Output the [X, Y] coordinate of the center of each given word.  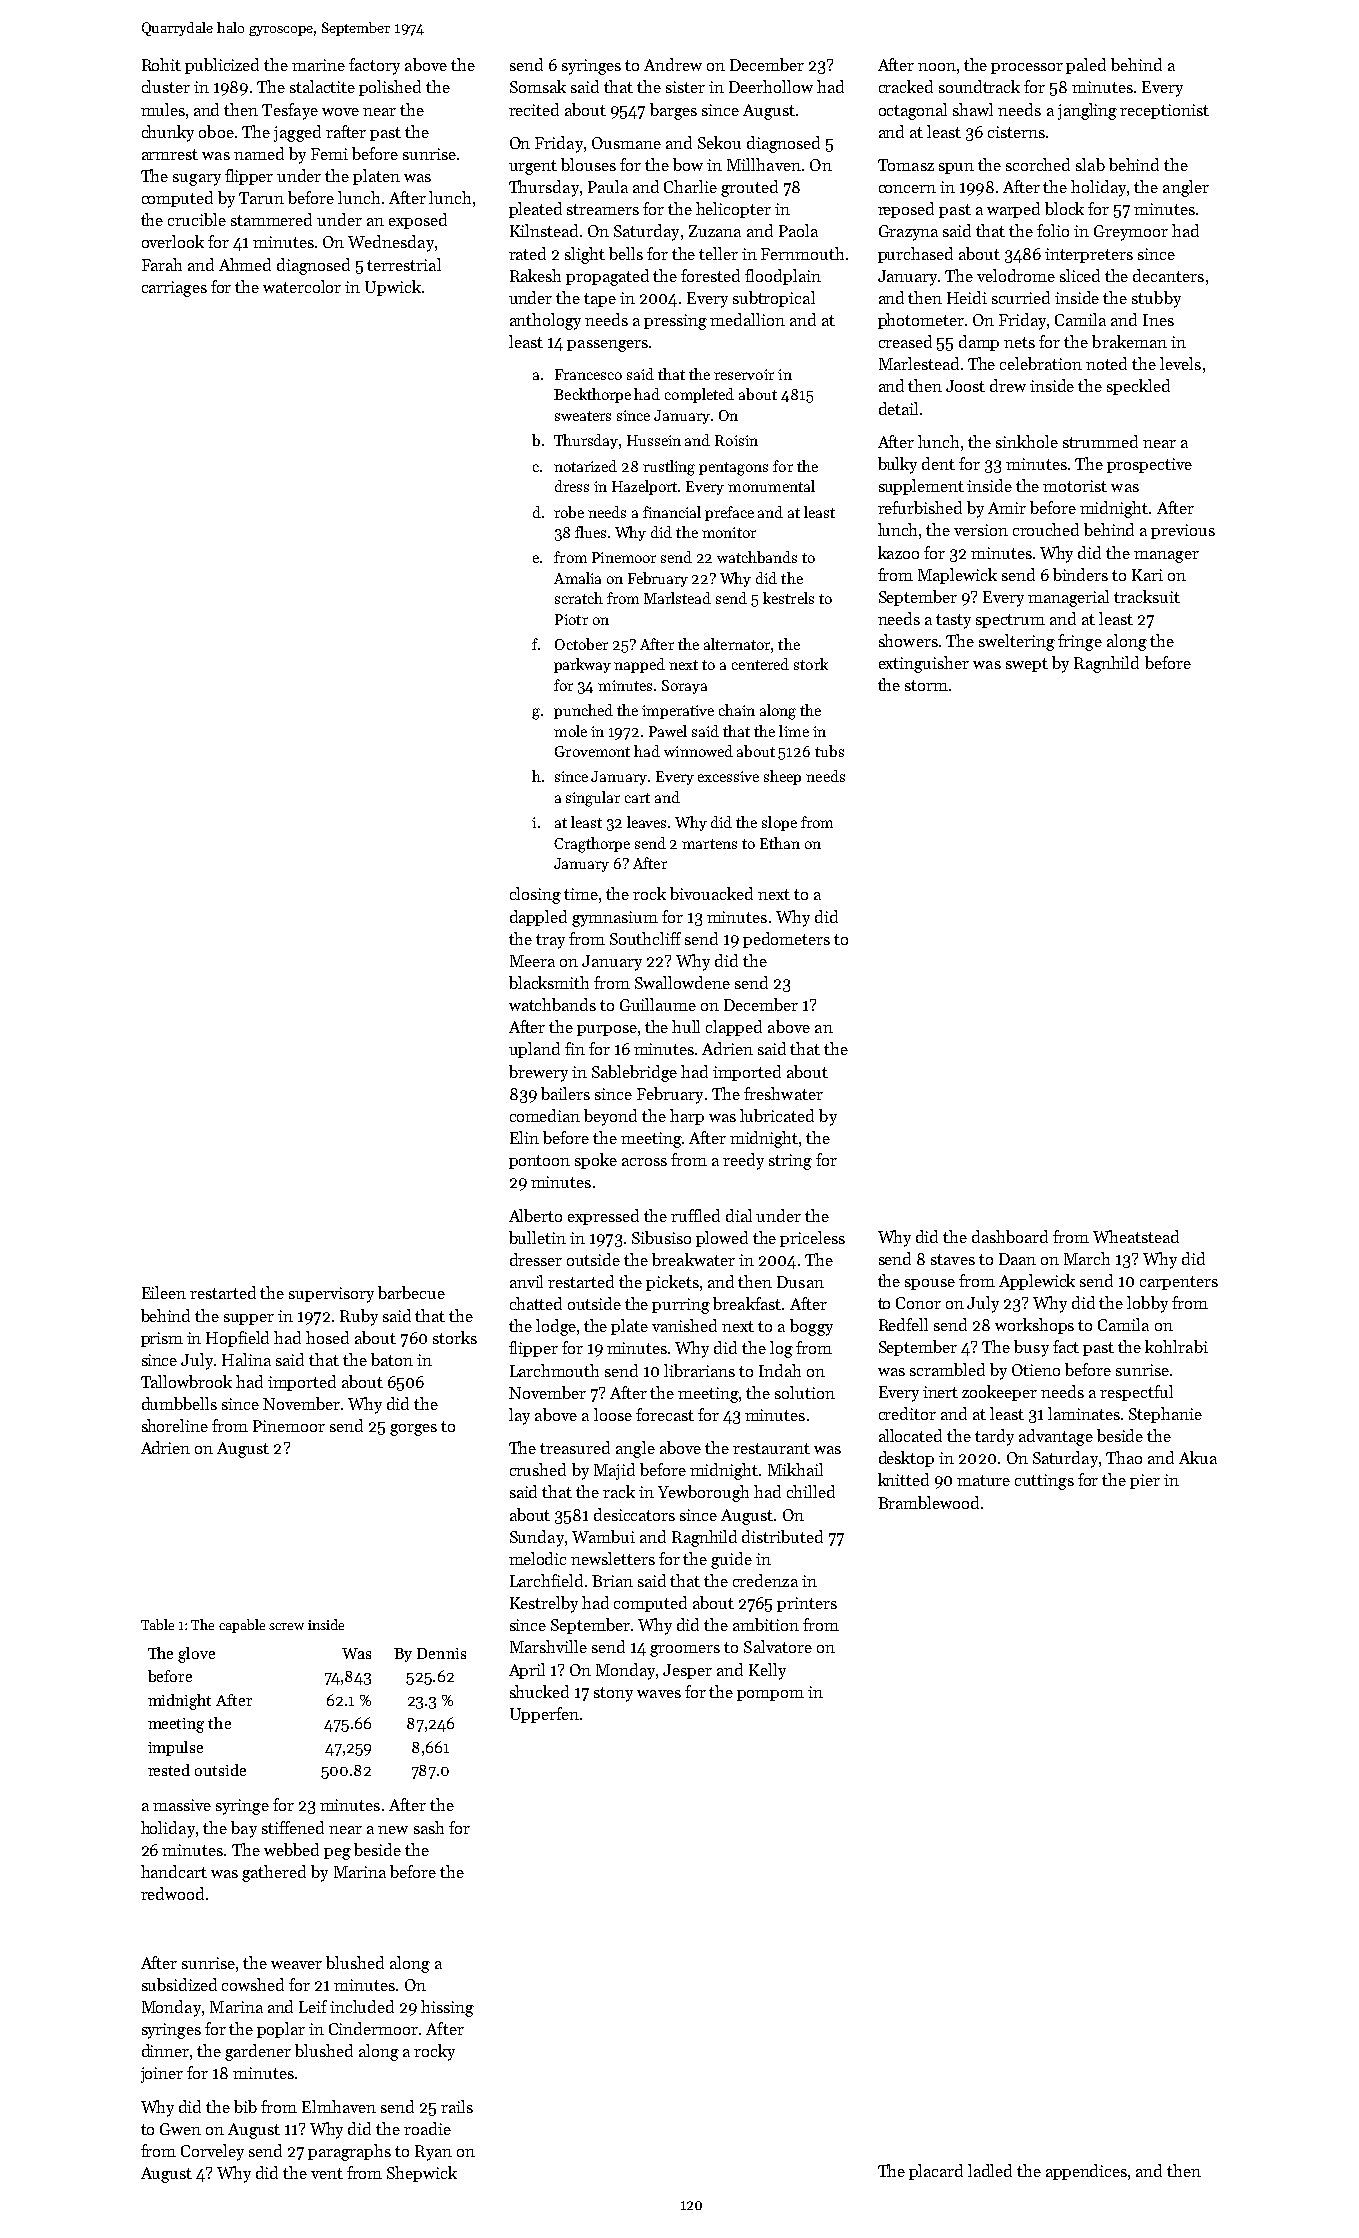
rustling [669, 468]
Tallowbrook [186, 1381]
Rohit [161, 64]
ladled [990, 2170]
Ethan [780, 843]
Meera [532, 961]
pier [1145, 1481]
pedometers [786, 940]
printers [807, 1604]
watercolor [302, 286]
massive [182, 1805]
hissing [447, 2008]
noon [937, 67]
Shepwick [422, 2174]
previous [1183, 531]
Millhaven [764, 164]
